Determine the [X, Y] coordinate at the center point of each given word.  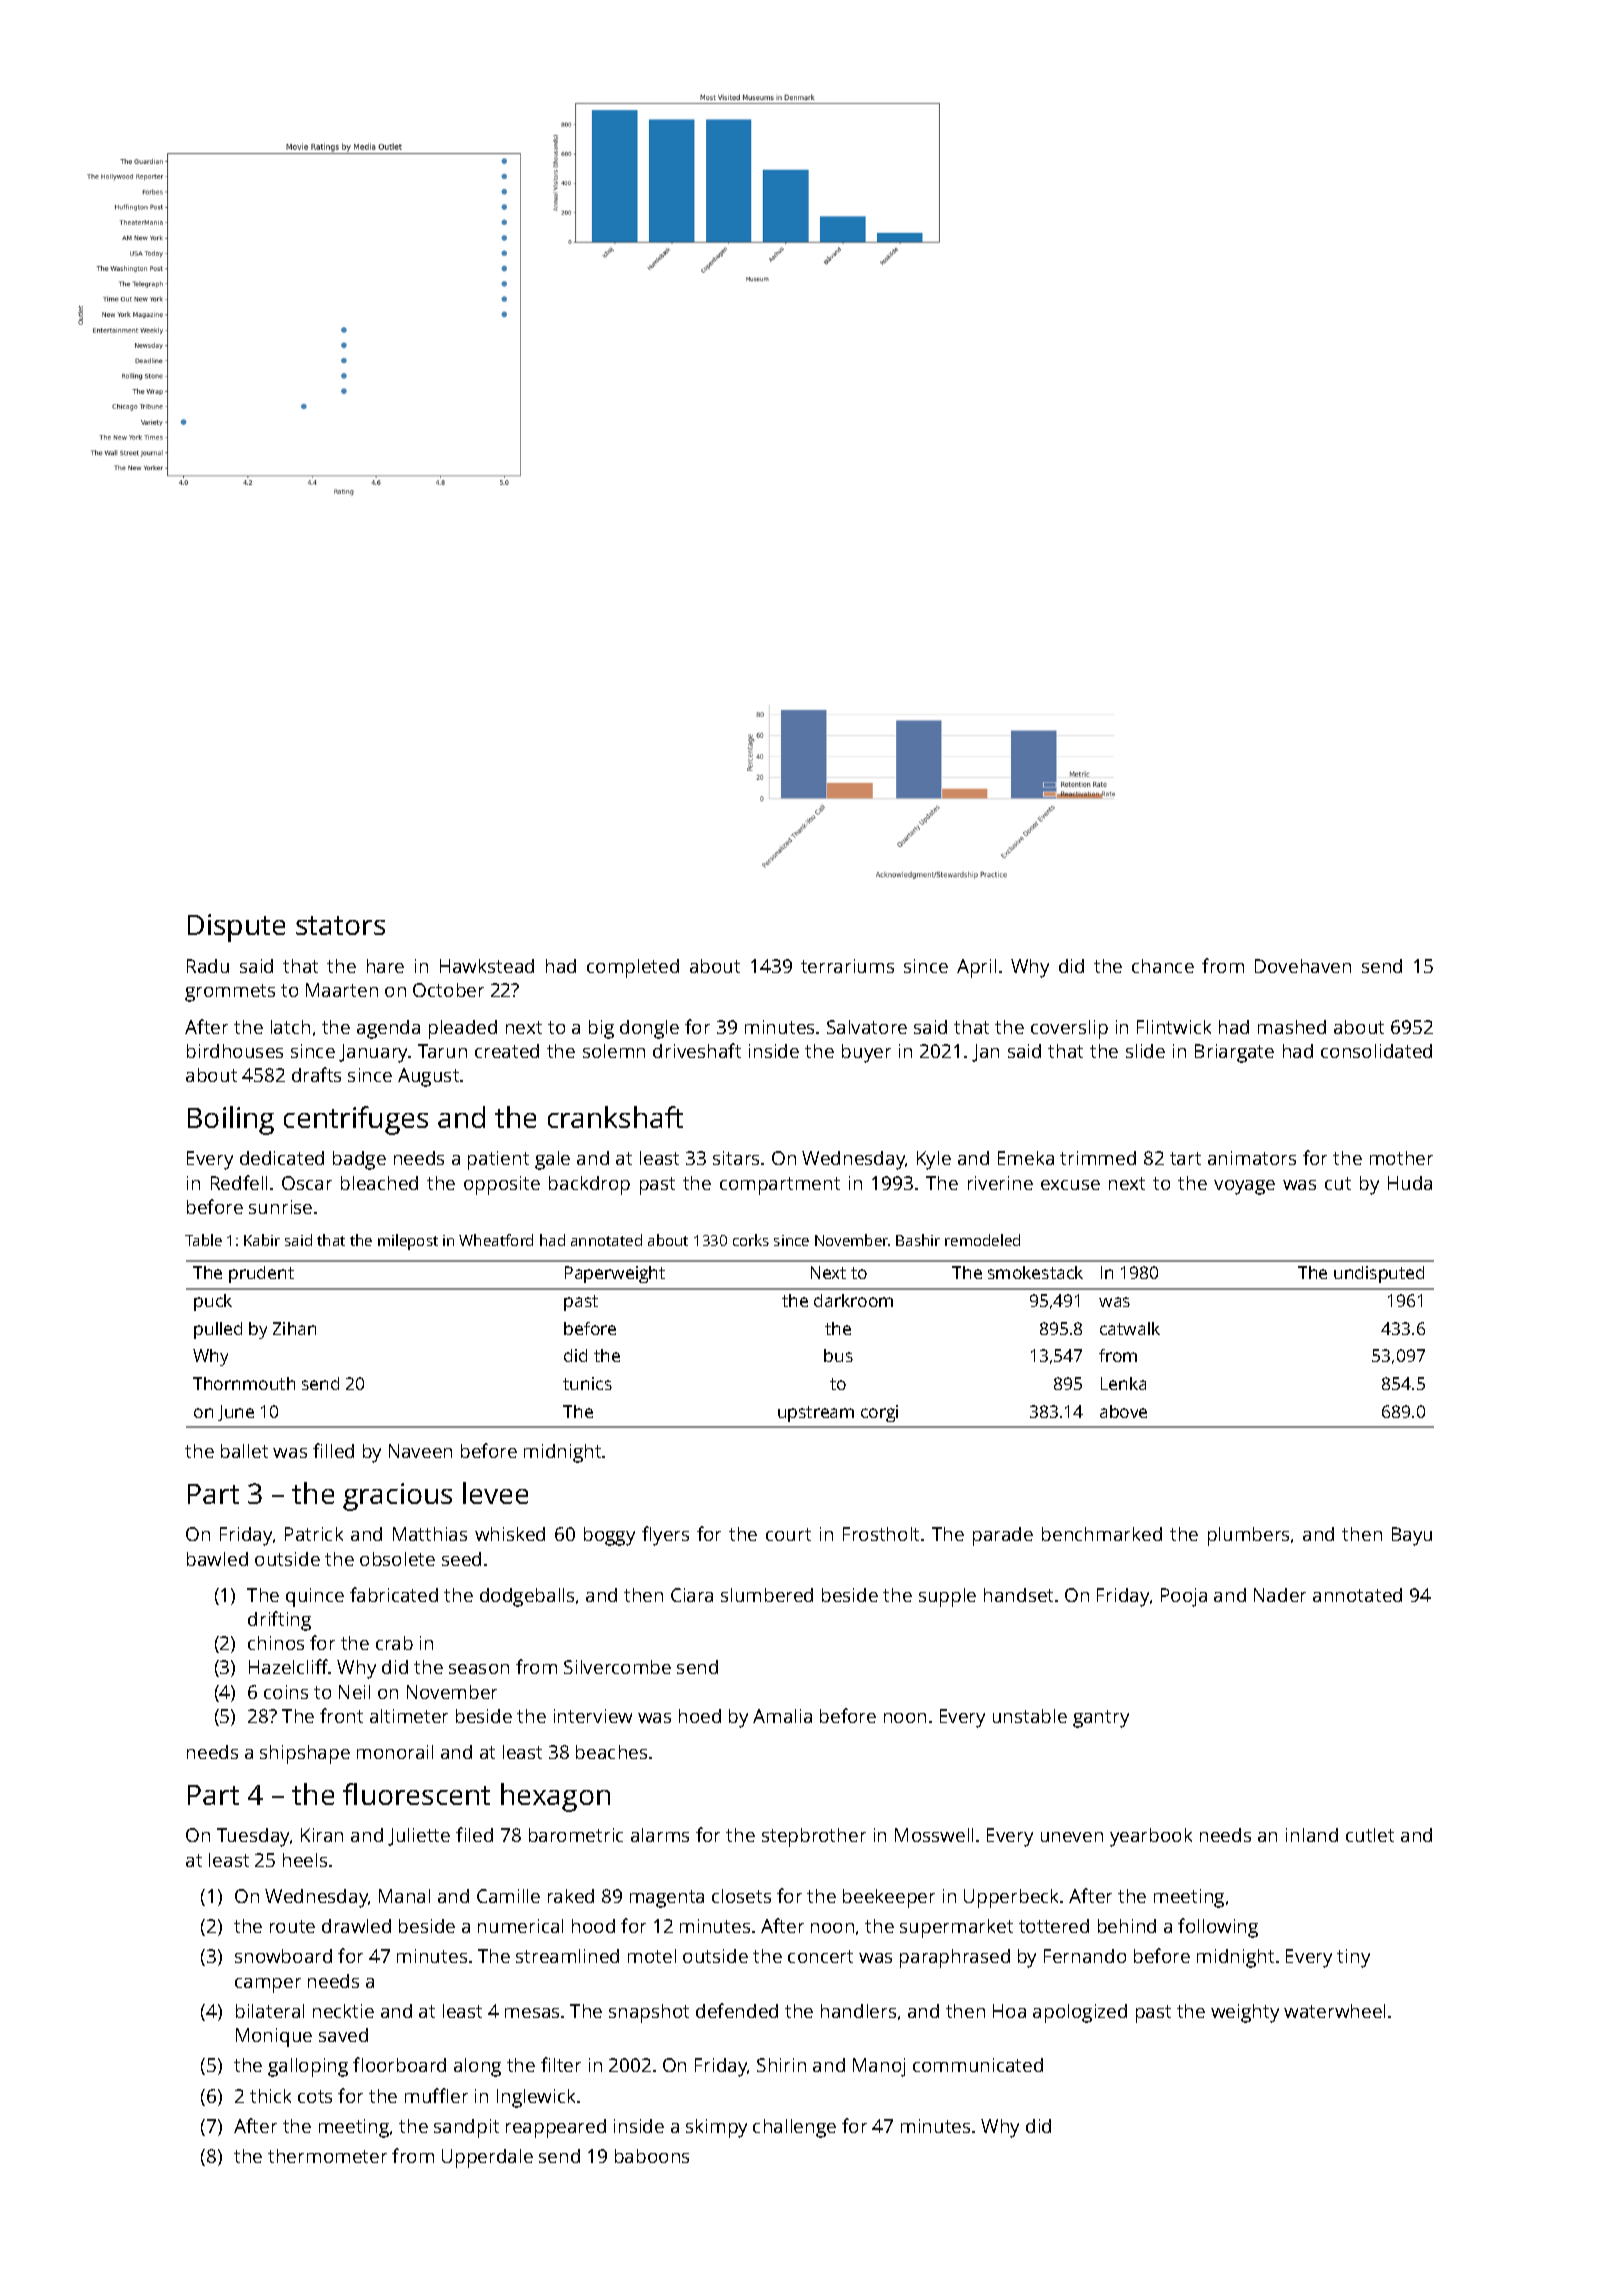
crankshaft [615, 1117]
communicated [978, 2065]
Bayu [1412, 1536]
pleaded [463, 1029]
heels [305, 1860]
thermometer [327, 2156]
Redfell [239, 1182]
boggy [609, 1536]
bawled [217, 1559]
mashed [1292, 1027]
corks [751, 1240]
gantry [1101, 1719]
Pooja [1184, 1597]
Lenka [1123, 1383]
